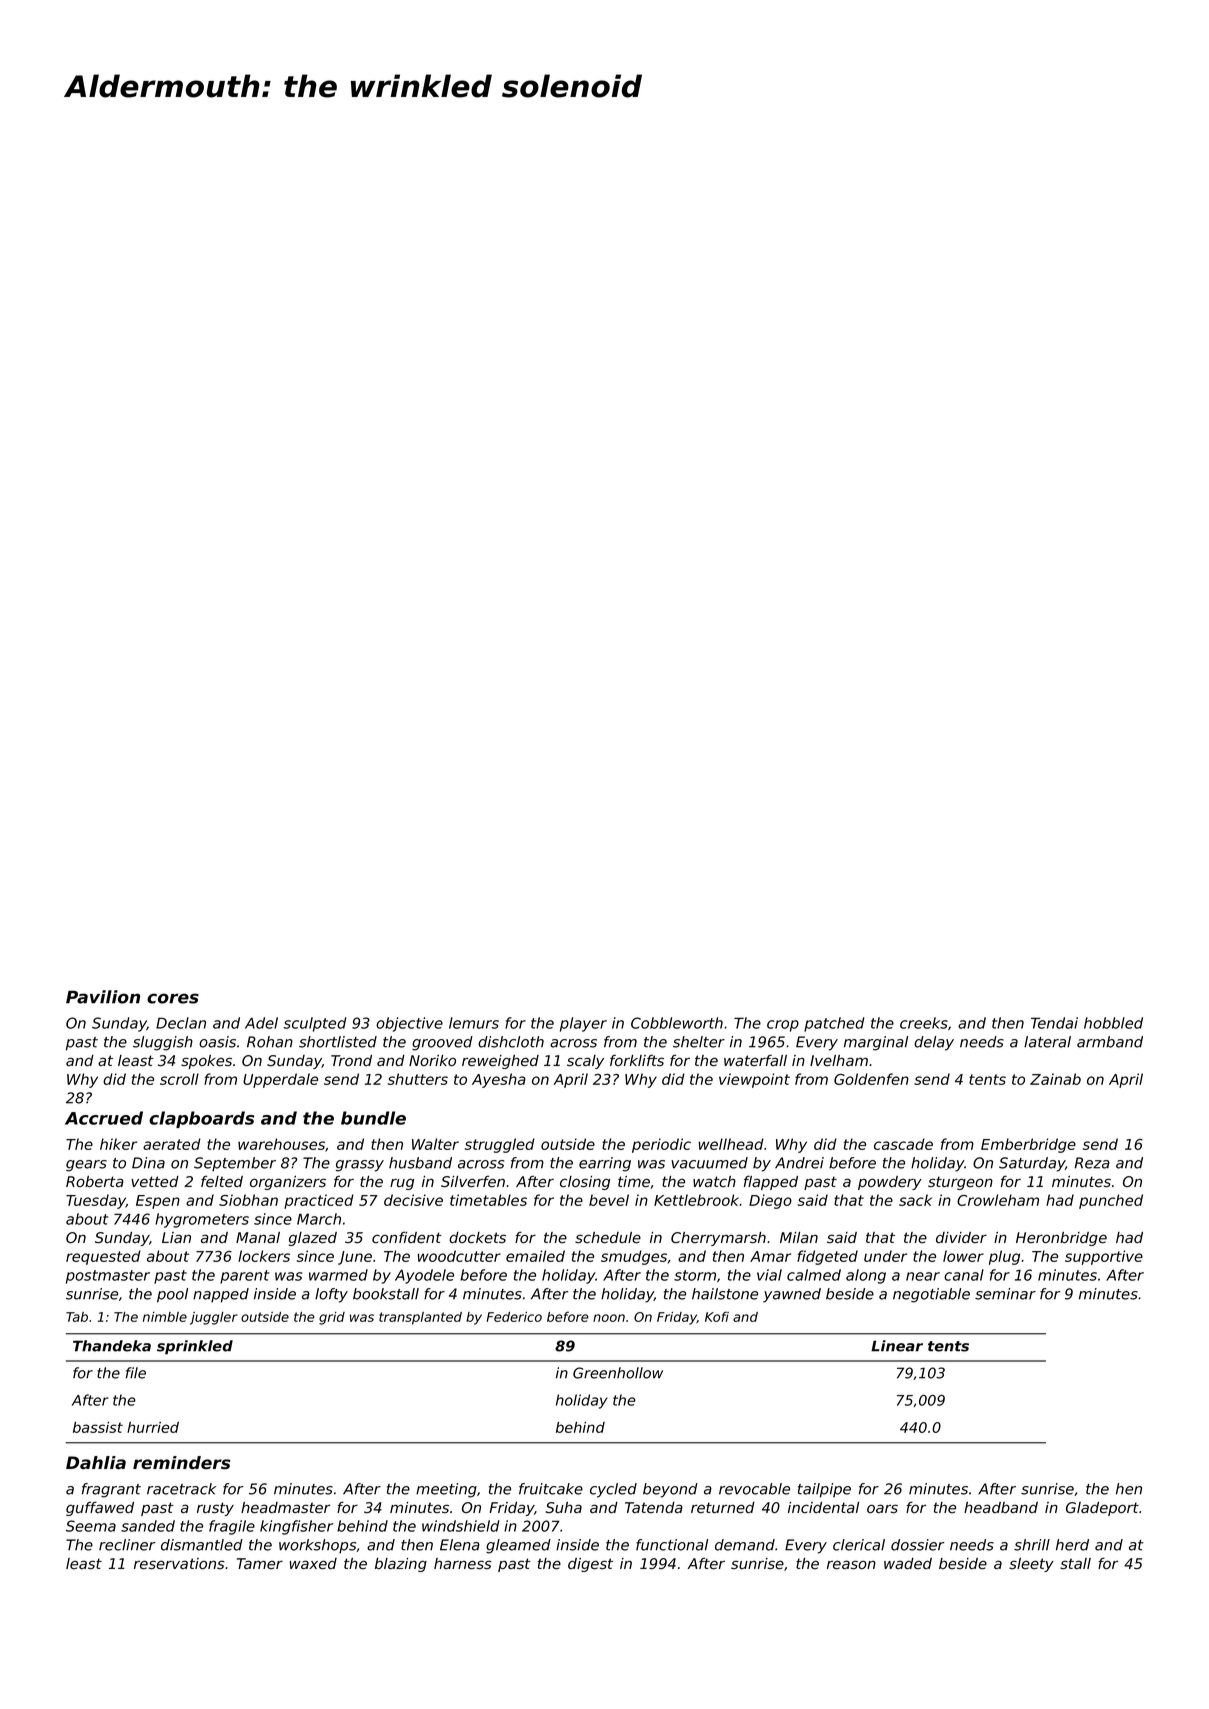 This screenshot has width=1209, height=1709. What do you see at coordinates (103, 997) in the screenshot?
I see `Pavilion` at bounding box center [103, 997].
